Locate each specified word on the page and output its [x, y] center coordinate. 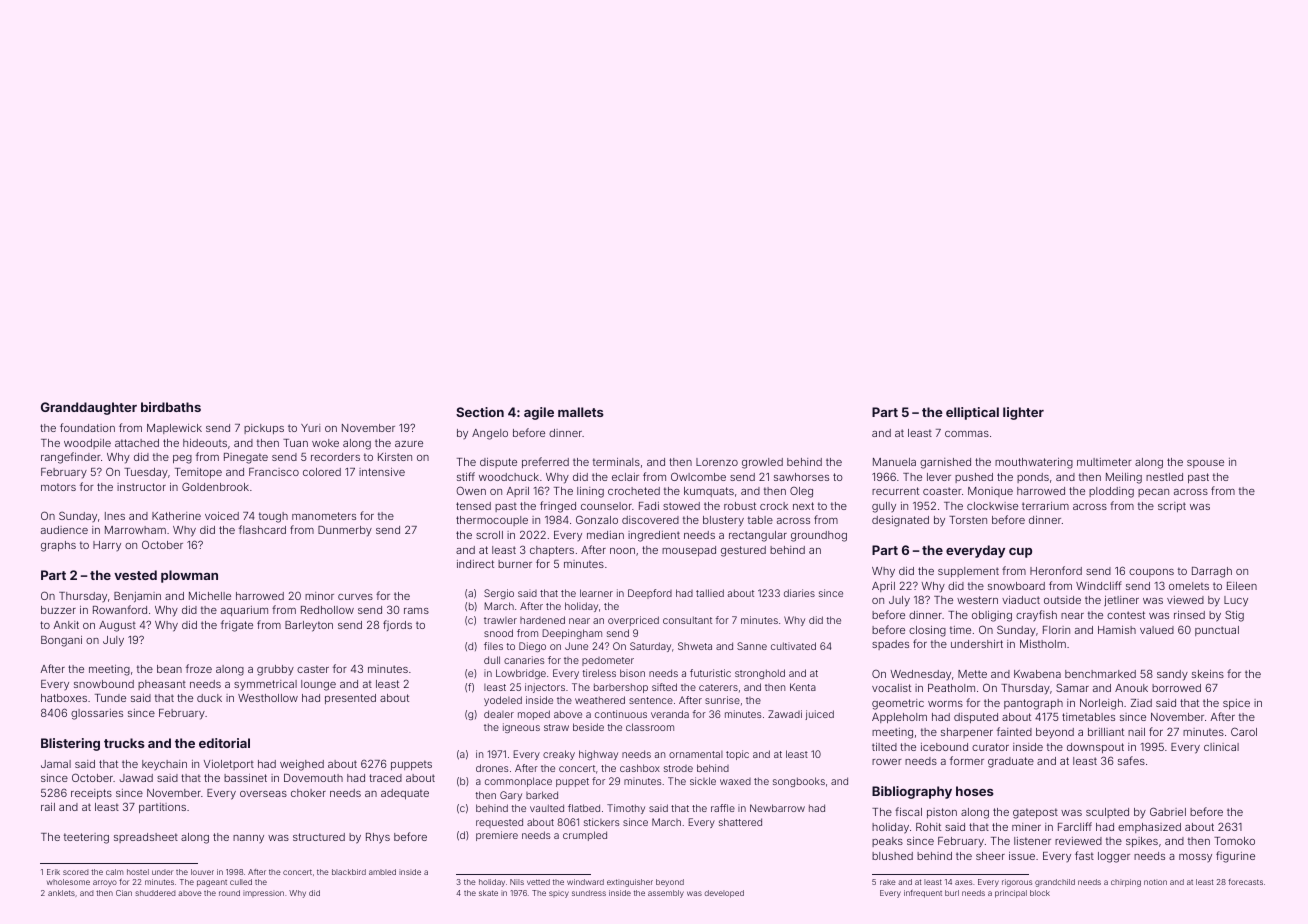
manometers [324, 516]
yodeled [503, 701]
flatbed [584, 808]
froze [199, 668]
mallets [581, 412]
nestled [1164, 477]
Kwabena [1037, 674]
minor [319, 596]
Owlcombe [698, 476]
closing [927, 631]
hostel [138, 872]
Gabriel [1168, 811]
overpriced [633, 621]
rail [48, 807]
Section [480, 412]
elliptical [972, 413]
